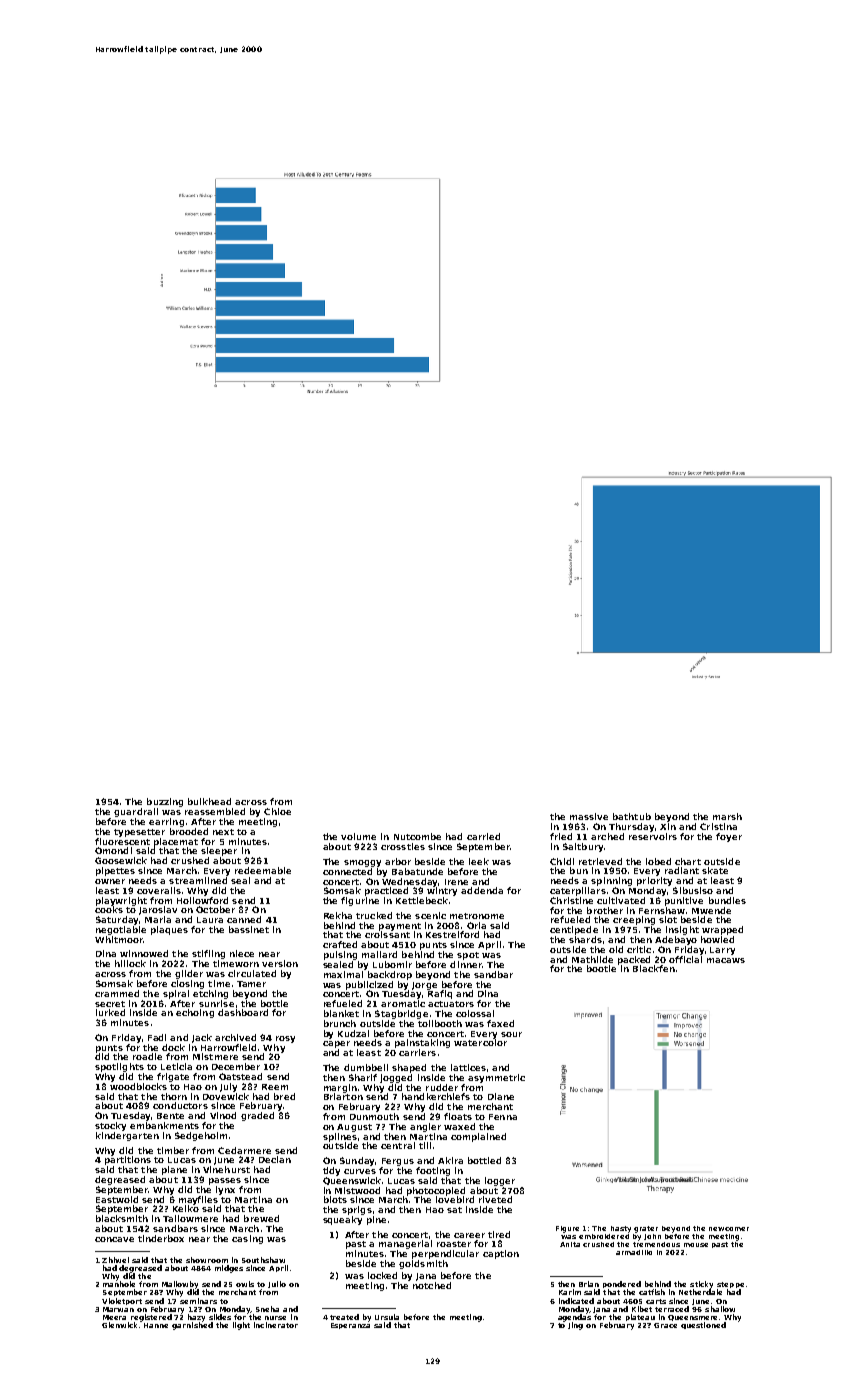  Describe the element at coordinates (219, 851) in the screenshot. I see `sleeper` at that location.
